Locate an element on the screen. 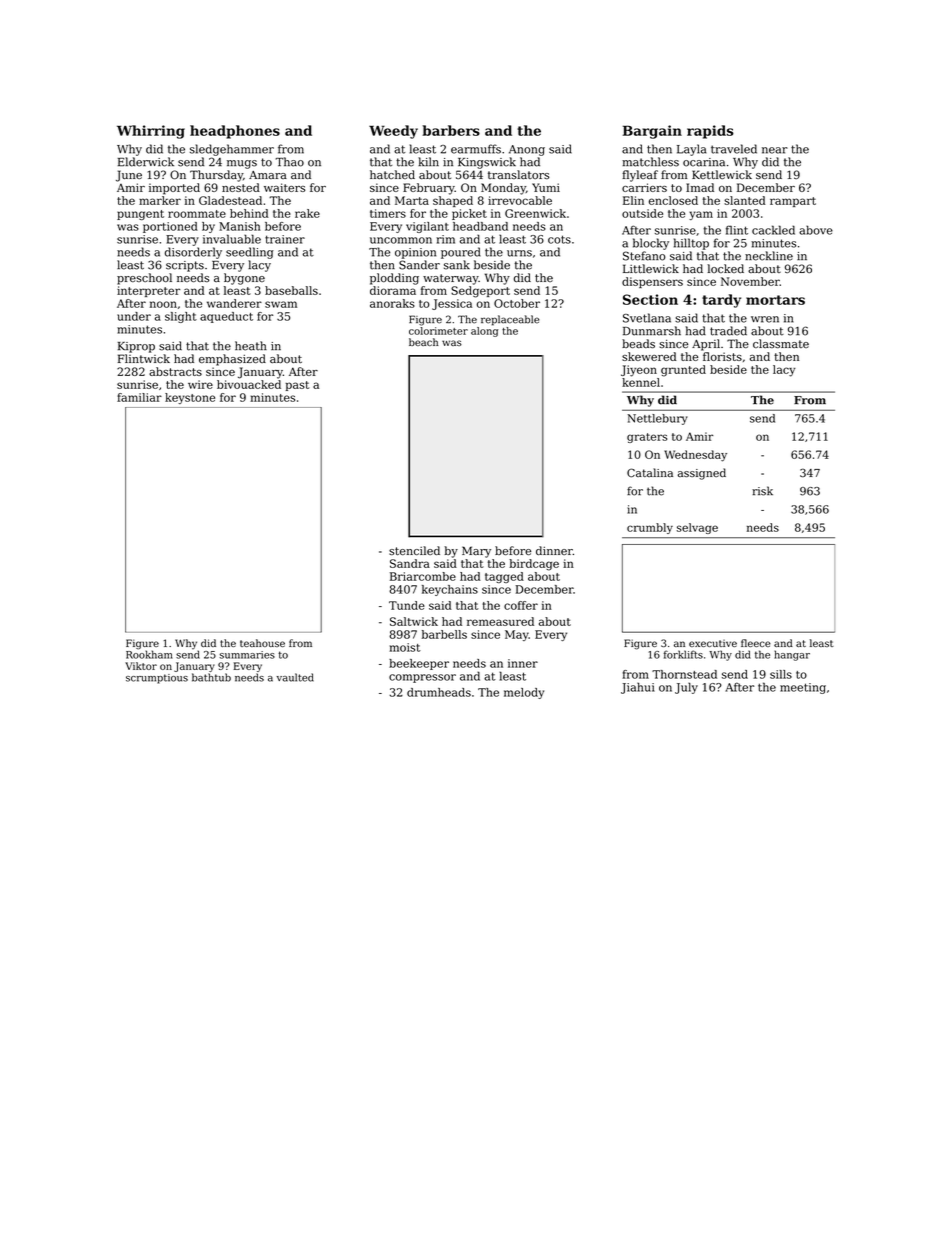  seedling is located at coordinates (250, 253).
